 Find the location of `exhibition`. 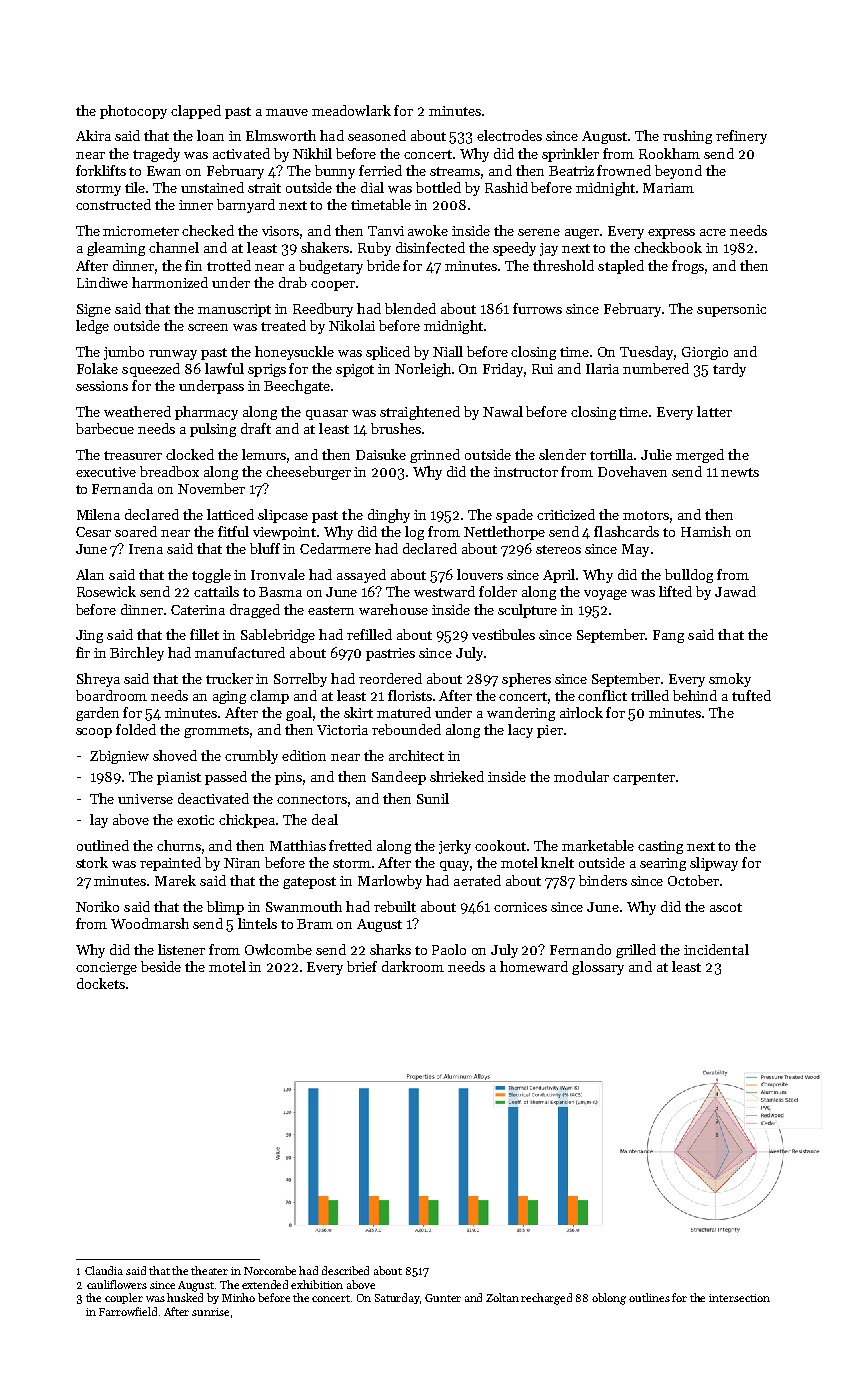

exhibition is located at coordinates (317, 1284).
